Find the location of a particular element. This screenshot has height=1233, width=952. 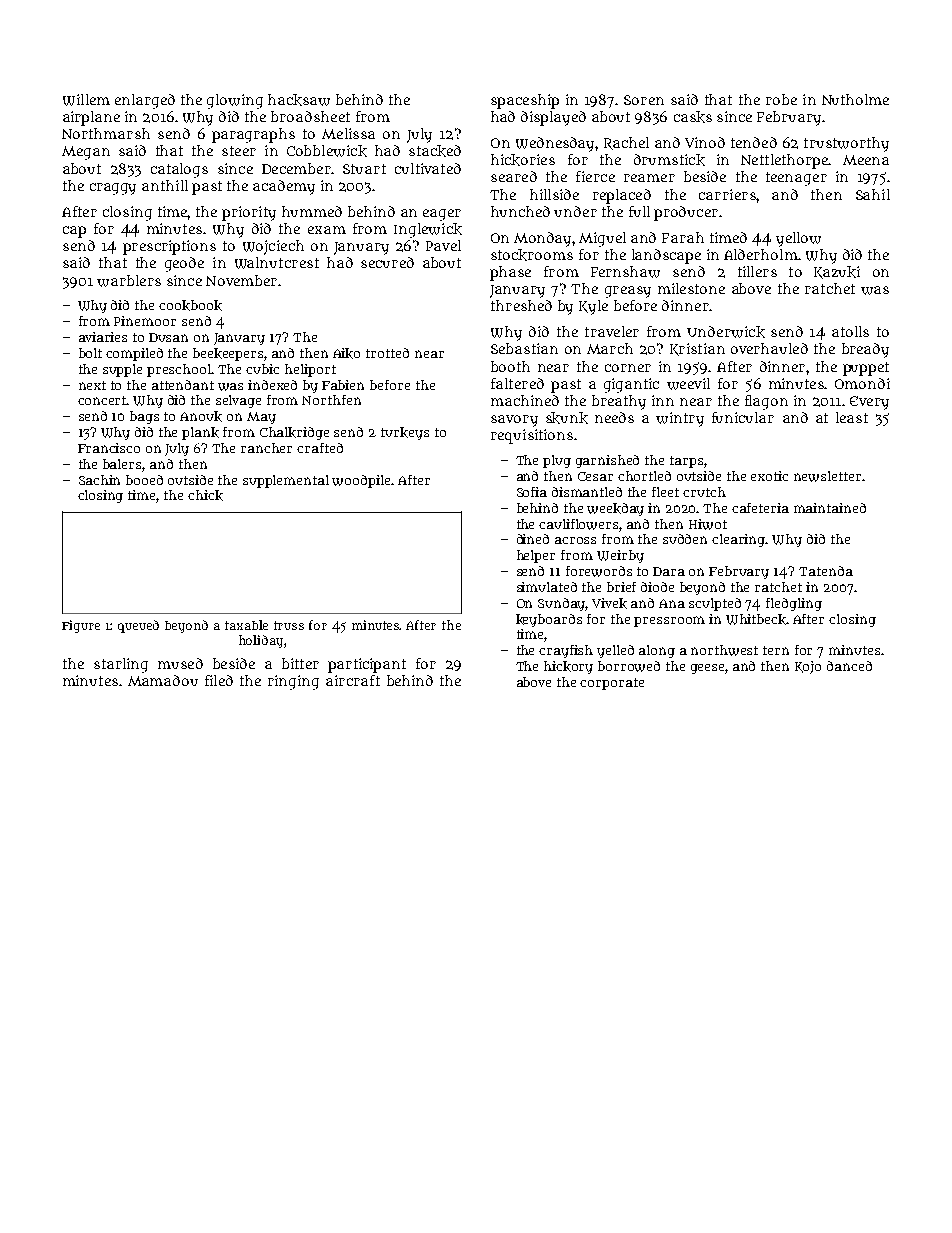

wintry is located at coordinates (680, 419).
